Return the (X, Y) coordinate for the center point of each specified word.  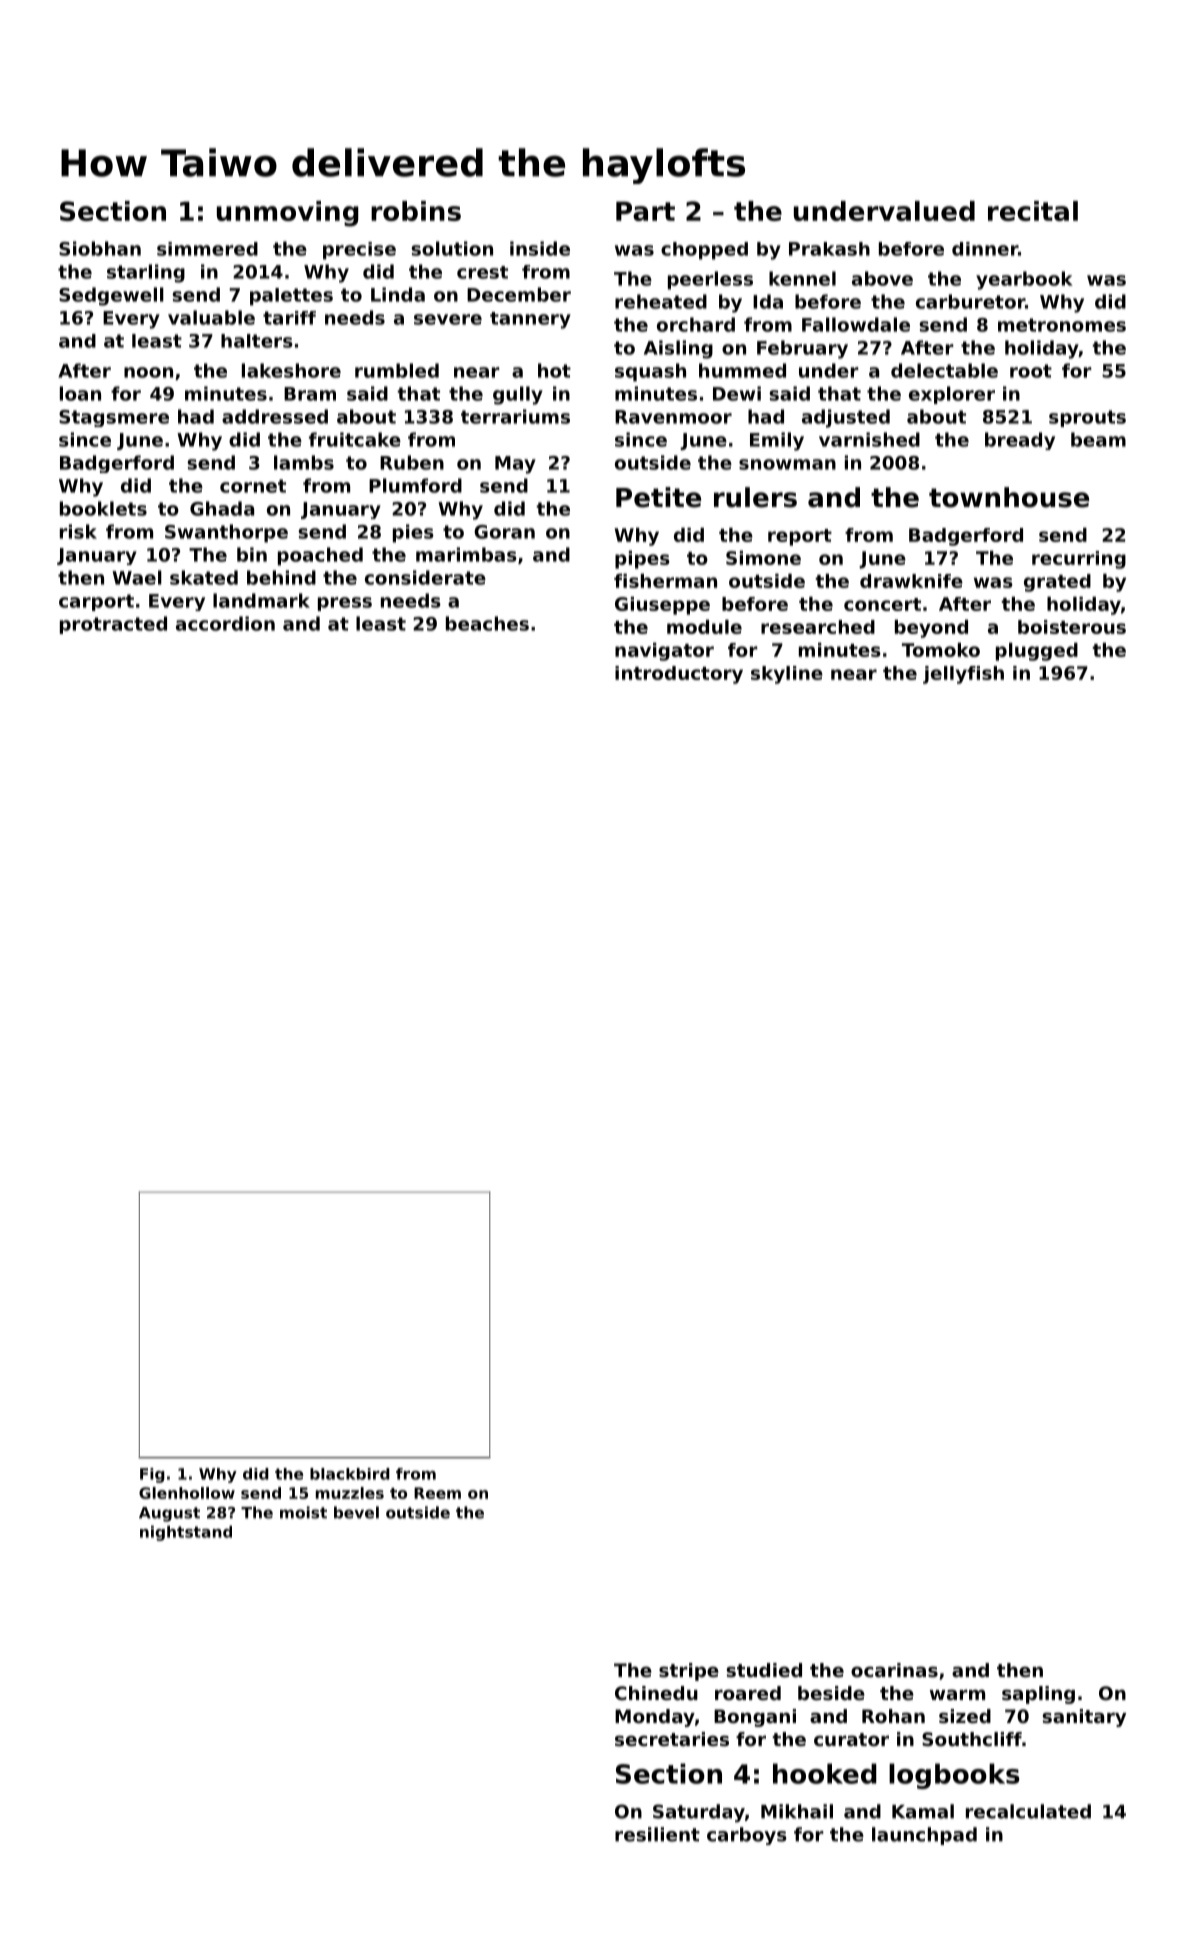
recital (1033, 211)
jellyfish (963, 675)
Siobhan (100, 248)
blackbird (350, 1474)
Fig (152, 1475)
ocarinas (894, 1670)
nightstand (186, 1533)
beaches (487, 623)
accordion (225, 623)
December (519, 294)
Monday (655, 1718)
